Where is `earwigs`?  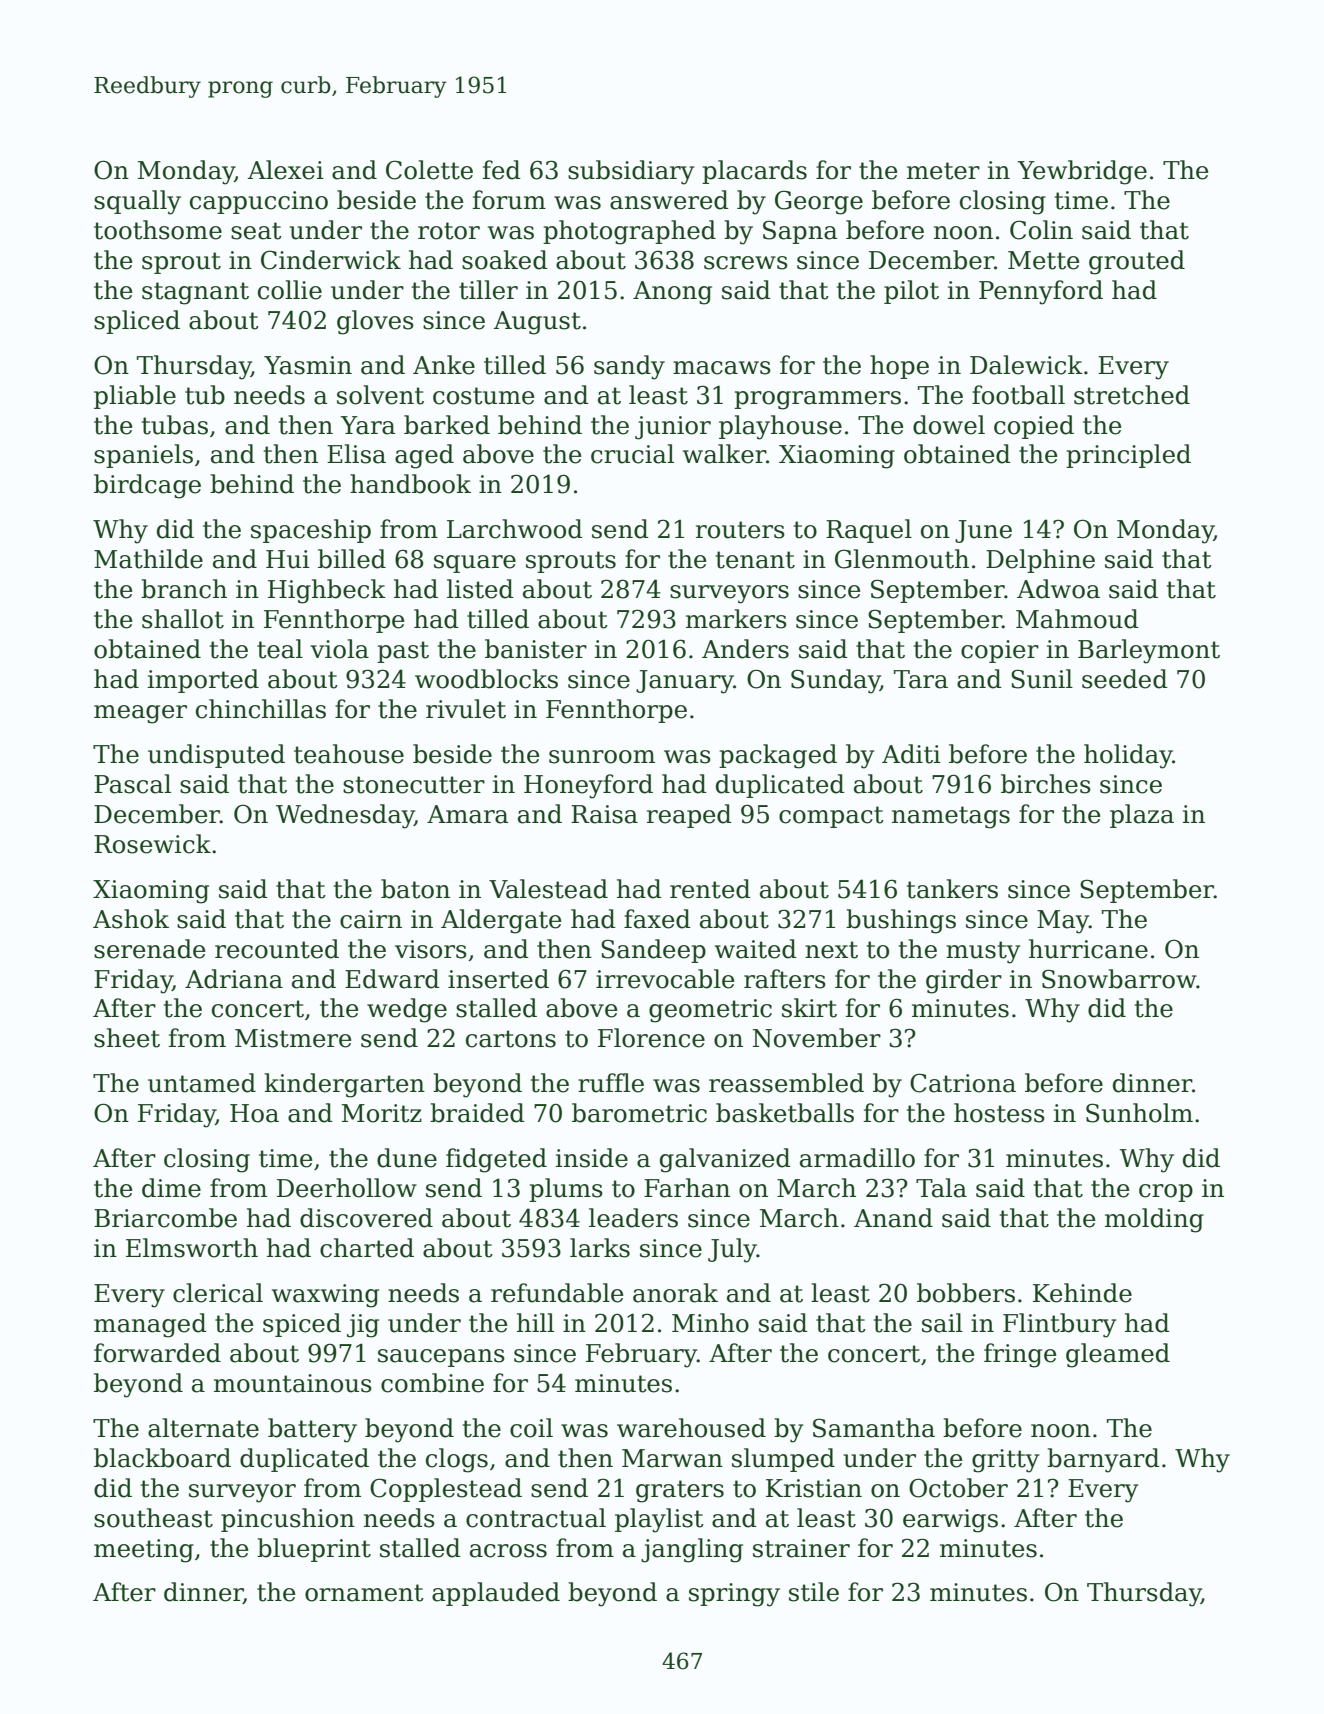
earwigs is located at coordinates (950, 1521).
